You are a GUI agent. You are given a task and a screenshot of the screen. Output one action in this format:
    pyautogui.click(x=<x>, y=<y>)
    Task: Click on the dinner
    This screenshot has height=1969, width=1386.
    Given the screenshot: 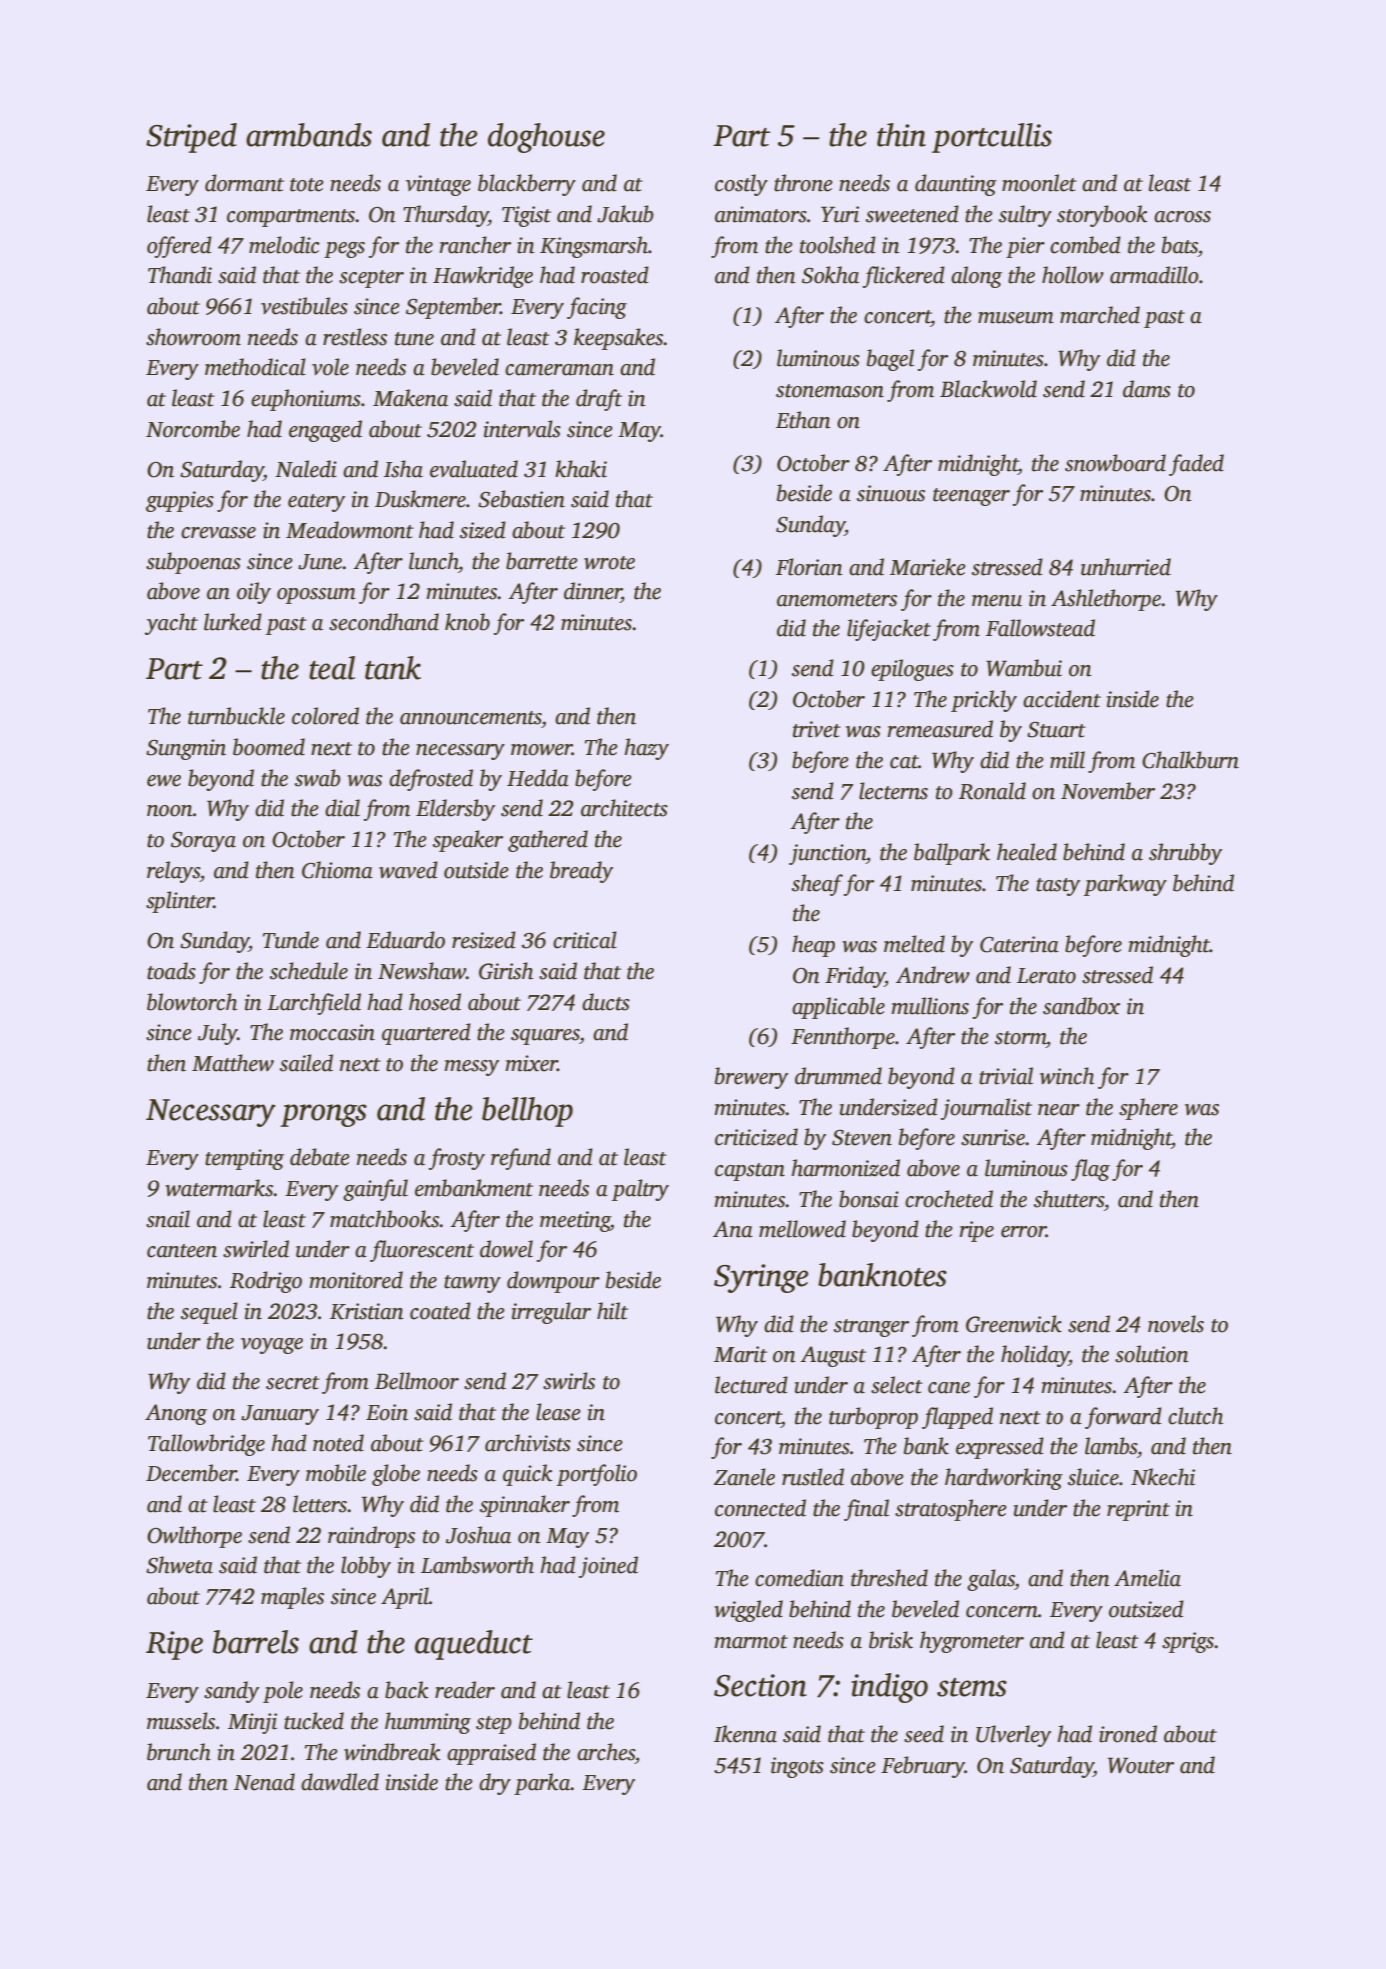 What is the action you would take?
    pyautogui.click(x=593, y=592)
